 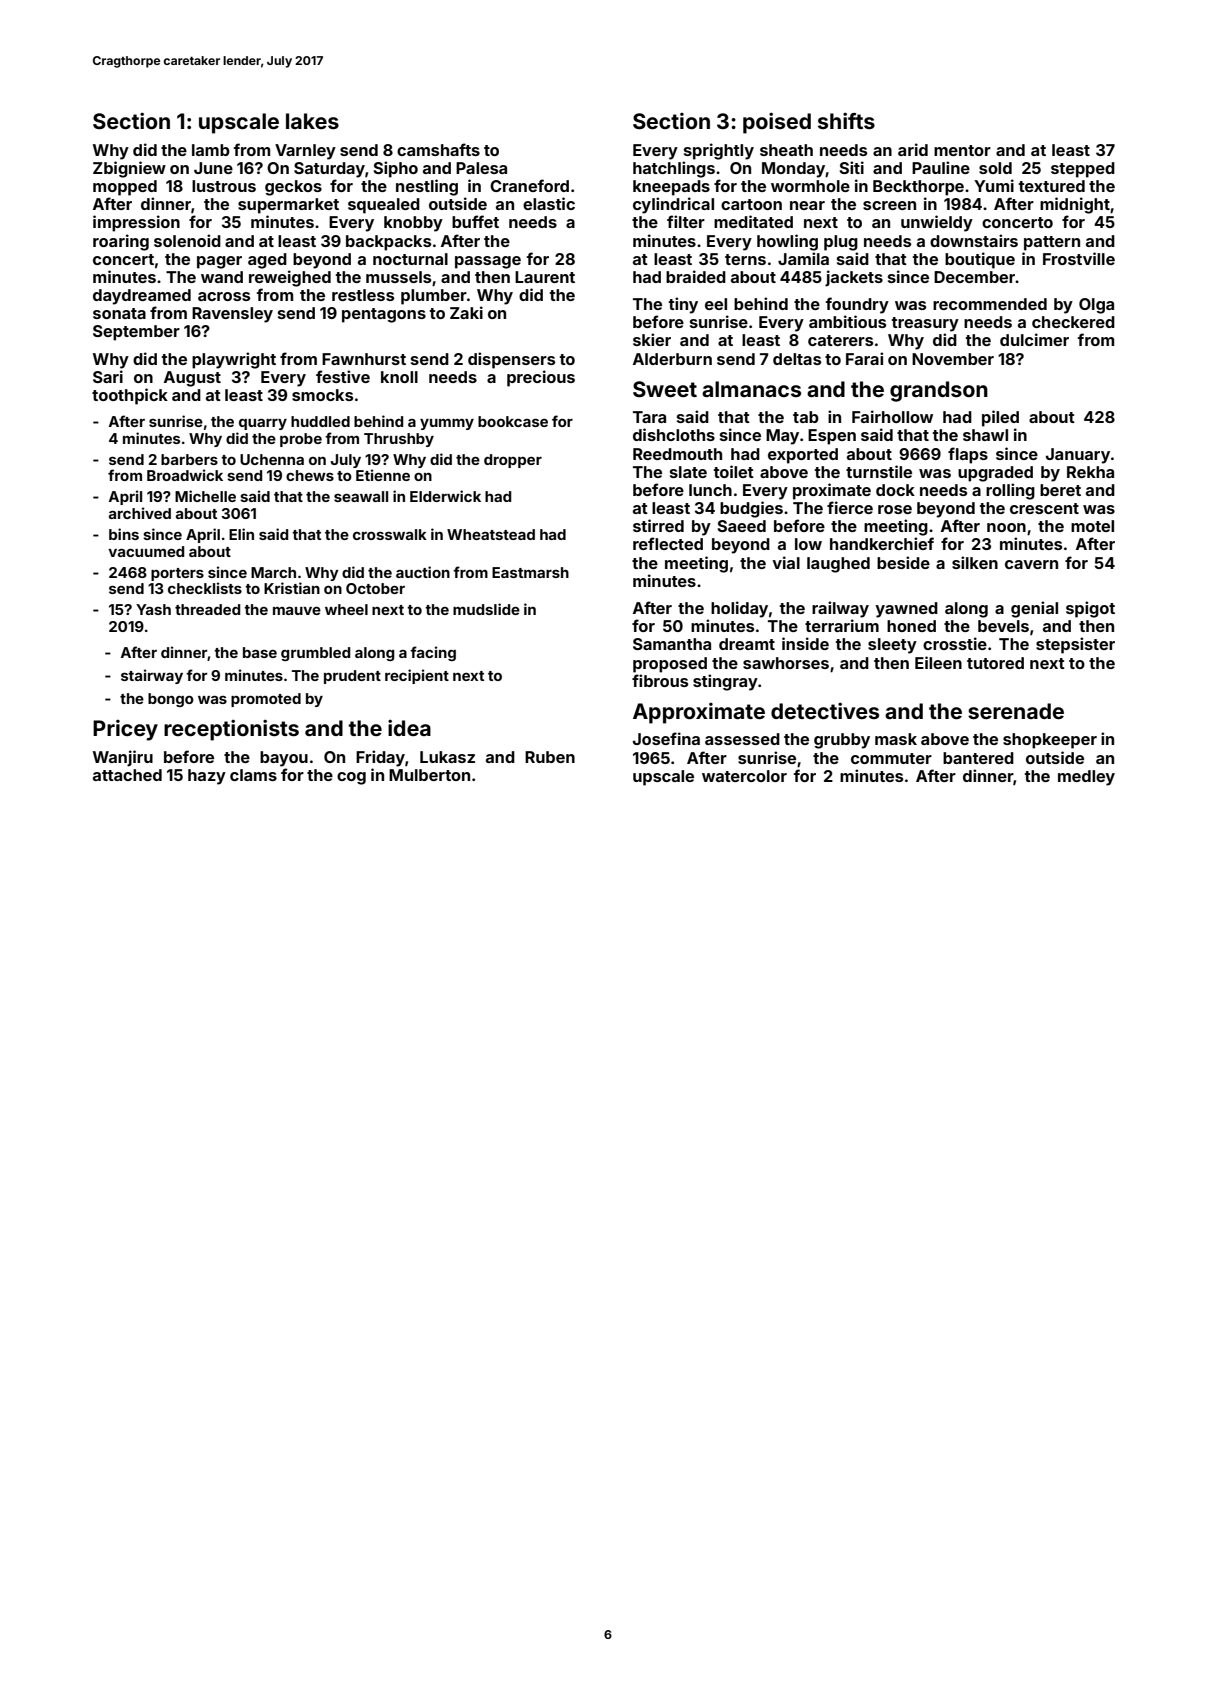 What do you see at coordinates (918, 188) in the screenshot?
I see `Beckthorpe` at bounding box center [918, 188].
